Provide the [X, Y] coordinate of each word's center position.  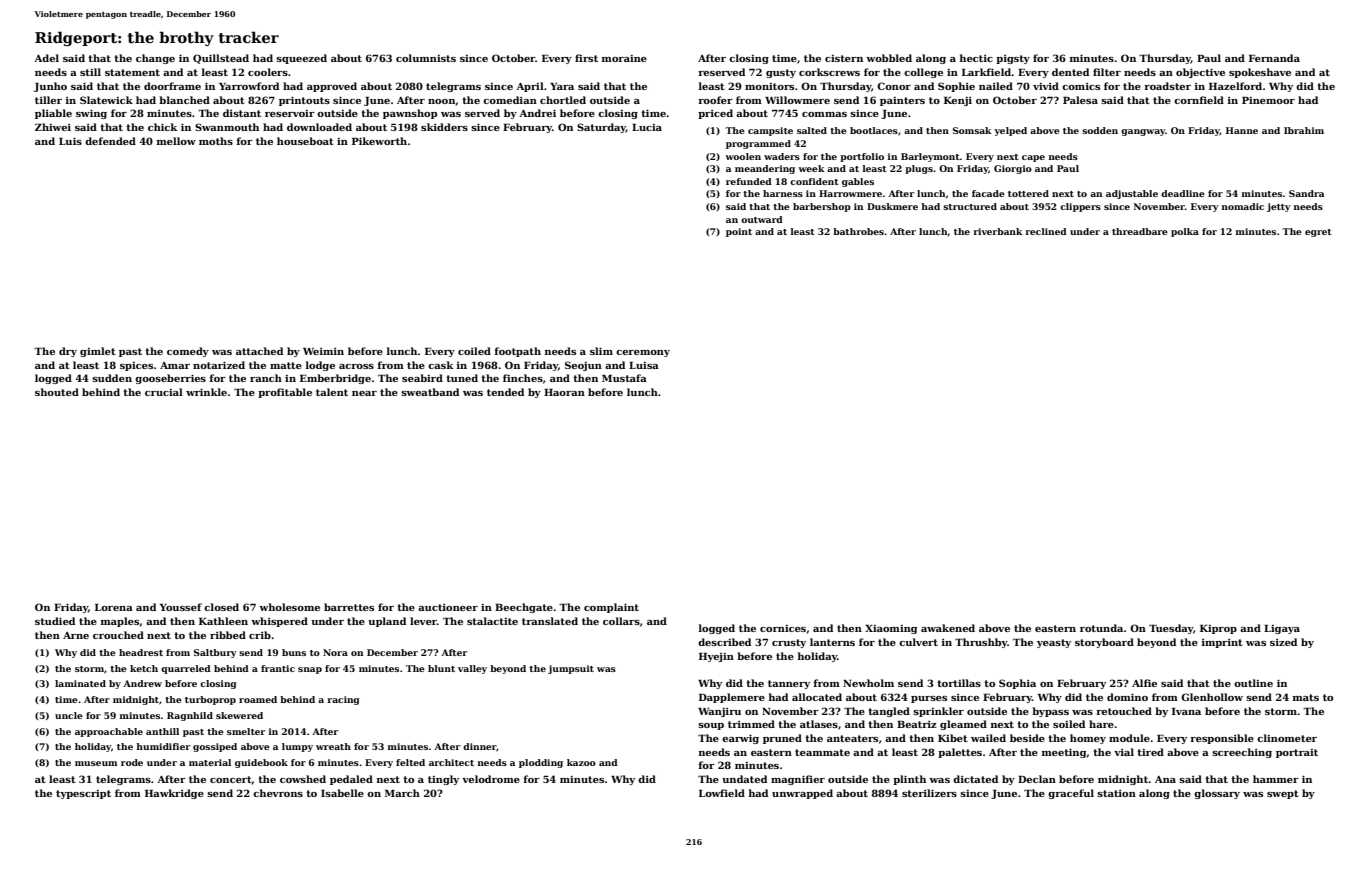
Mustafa [624, 378]
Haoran [564, 392]
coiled [474, 351]
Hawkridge [174, 794]
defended [110, 141]
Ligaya [1282, 629]
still [90, 72]
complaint [611, 608]
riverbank [998, 231]
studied [55, 621]
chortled [563, 100]
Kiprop [1218, 629]
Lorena [114, 607]
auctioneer [448, 607]
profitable [285, 393]
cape [1033, 158]
